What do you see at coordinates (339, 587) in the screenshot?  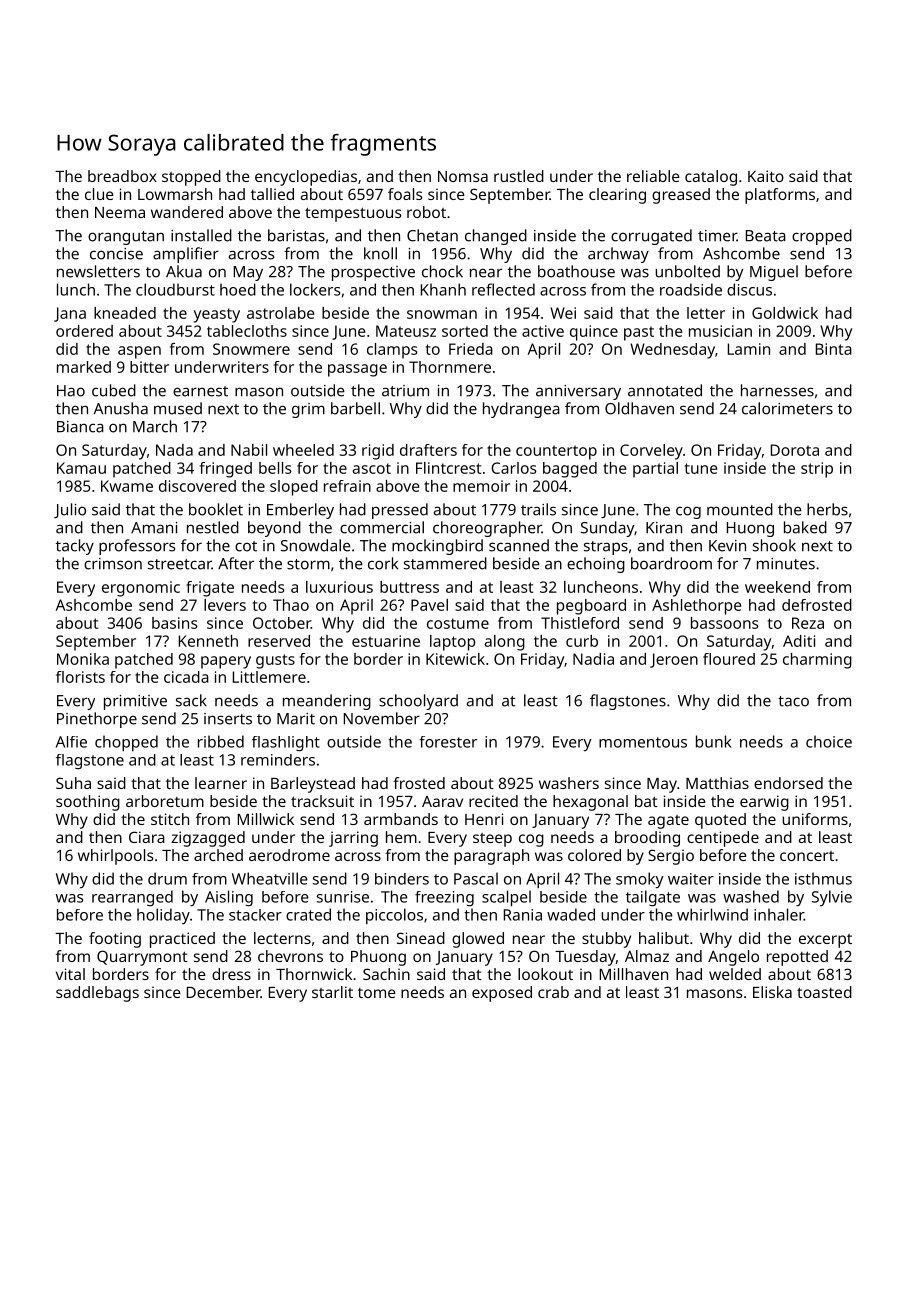 I see `luxurious` at bounding box center [339, 587].
